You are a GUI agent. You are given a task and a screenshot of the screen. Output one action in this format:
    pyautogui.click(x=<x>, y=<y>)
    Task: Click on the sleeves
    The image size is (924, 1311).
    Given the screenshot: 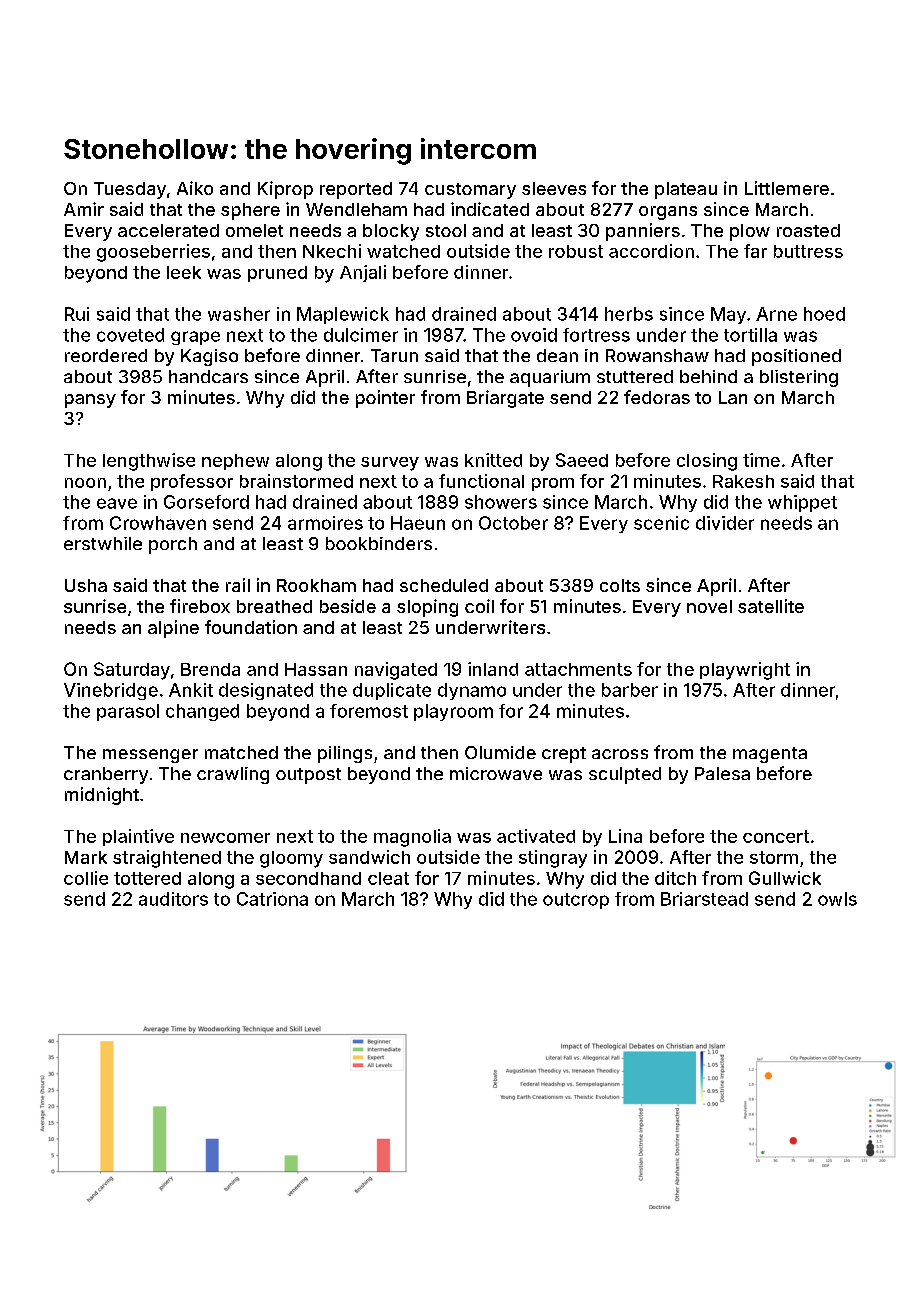 What is the action you would take?
    pyautogui.click(x=554, y=188)
